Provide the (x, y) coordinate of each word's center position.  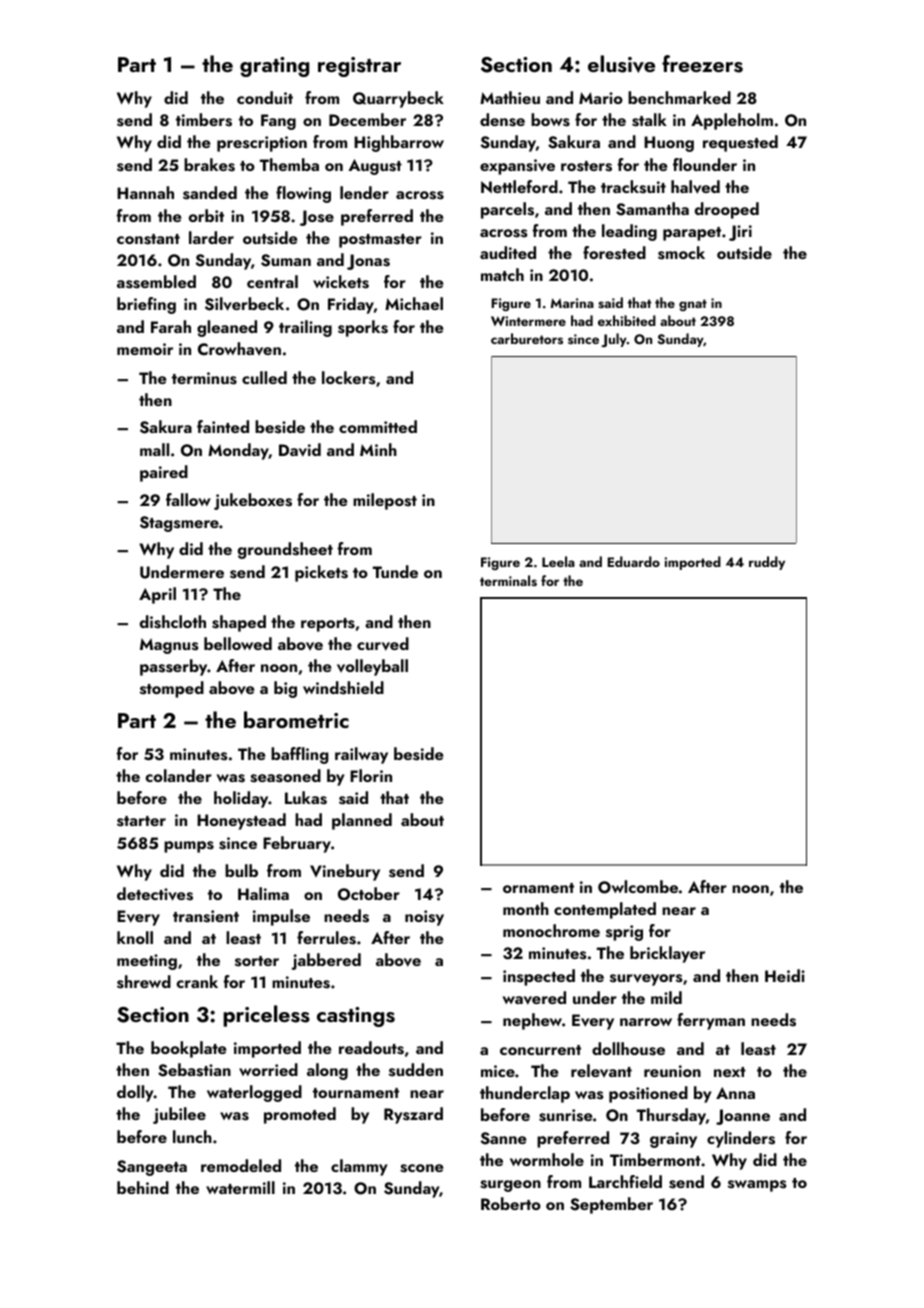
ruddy (767, 563)
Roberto (511, 1203)
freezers (702, 64)
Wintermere (528, 321)
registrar (359, 67)
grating (274, 67)
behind (143, 1187)
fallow (188, 499)
